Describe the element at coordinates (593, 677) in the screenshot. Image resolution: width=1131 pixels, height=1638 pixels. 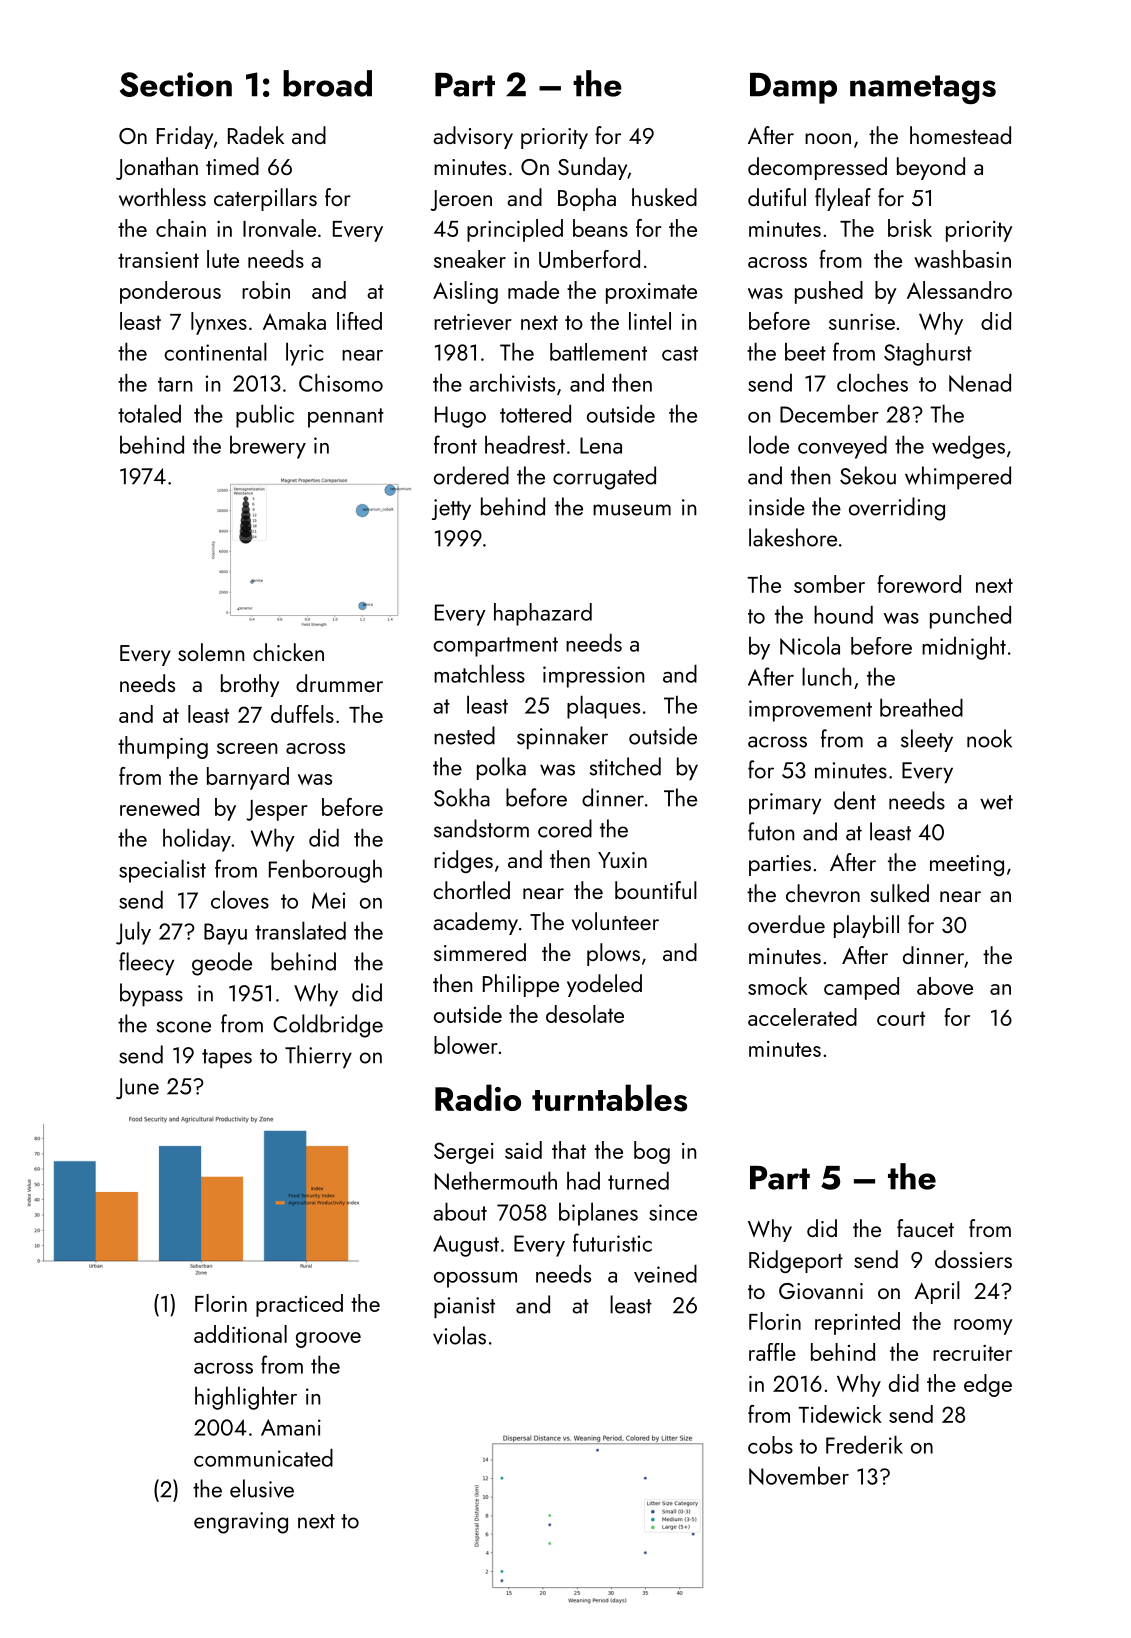
I see `impression` at that location.
